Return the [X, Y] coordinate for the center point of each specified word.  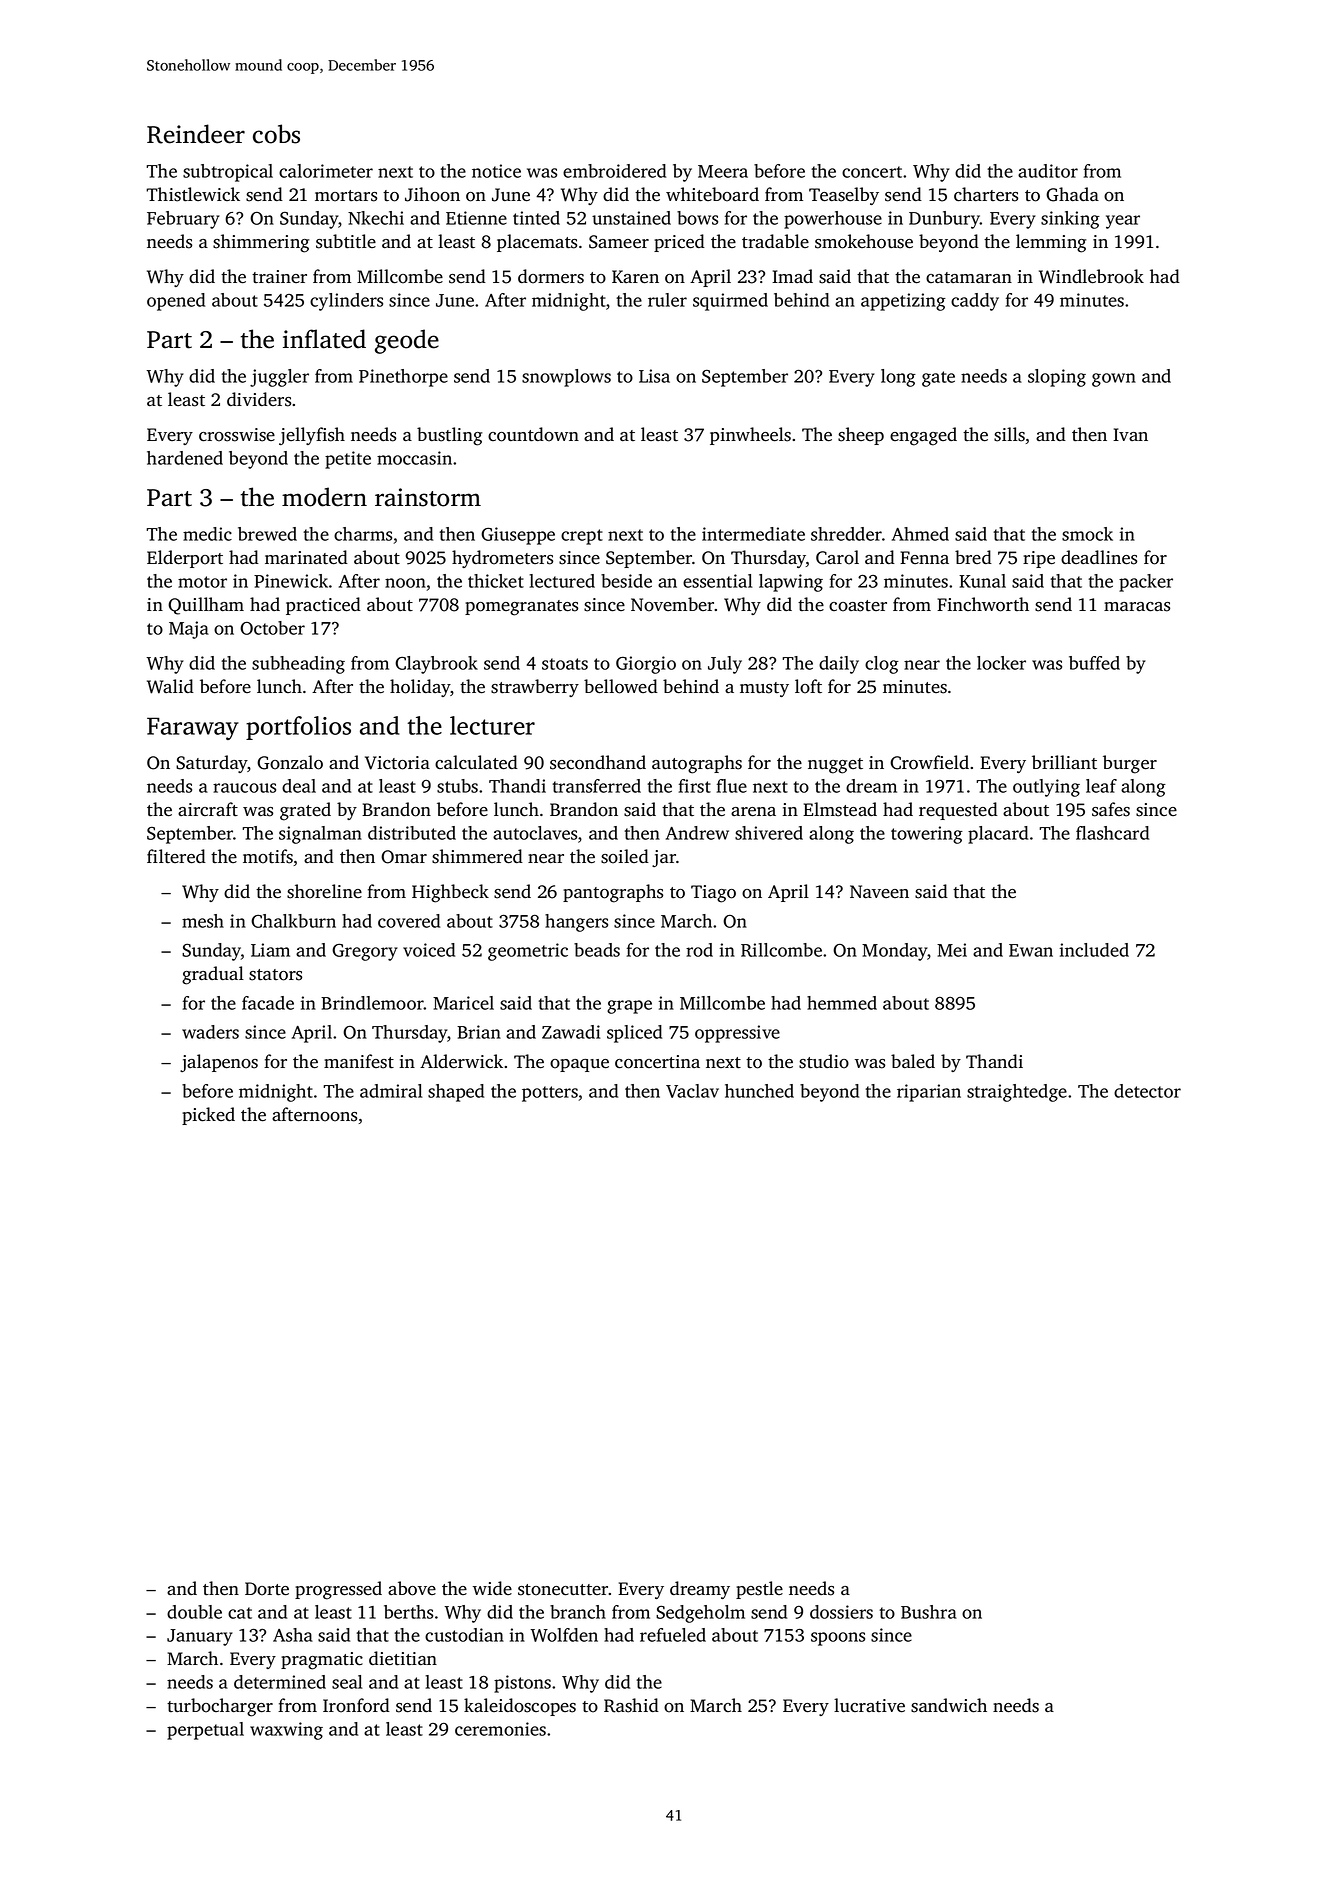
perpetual [205, 1731]
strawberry [535, 688]
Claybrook [436, 665]
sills [1009, 434]
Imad [792, 276]
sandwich [949, 1705]
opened [176, 302]
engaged [923, 436]
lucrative [869, 1705]
